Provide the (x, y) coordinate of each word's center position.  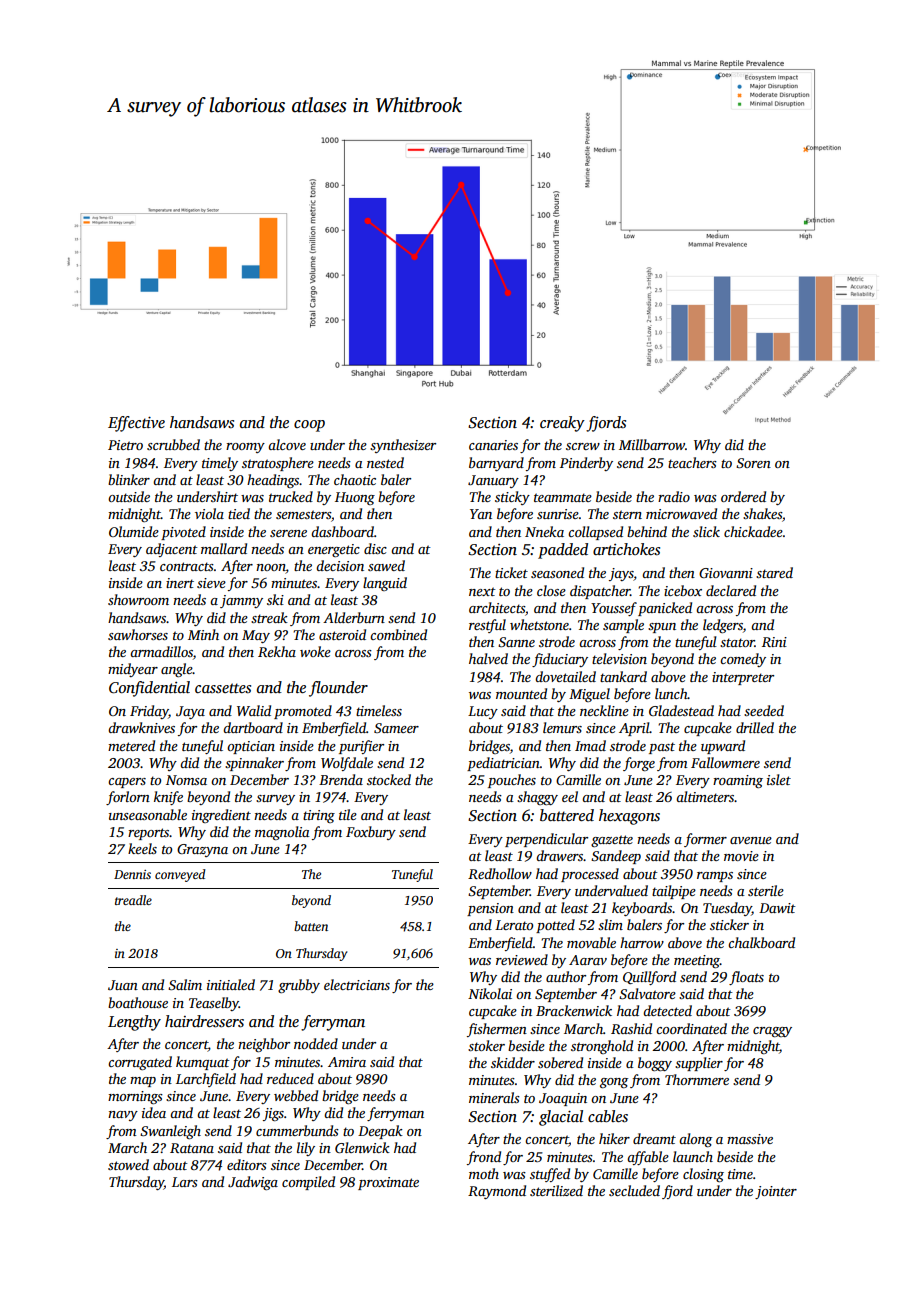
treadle (133, 900)
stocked (389, 779)
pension (490, 909)
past (662, 748)
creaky (562, 424)
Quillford (649, 978)
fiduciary (560, 660)
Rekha (277, 651)
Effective (136, 424)
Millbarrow (652, 444)
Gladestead (681, 710)
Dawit (777, 908)
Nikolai (490, 993)
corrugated (140, 1063)
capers (127, 783)
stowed (128, 1164)
